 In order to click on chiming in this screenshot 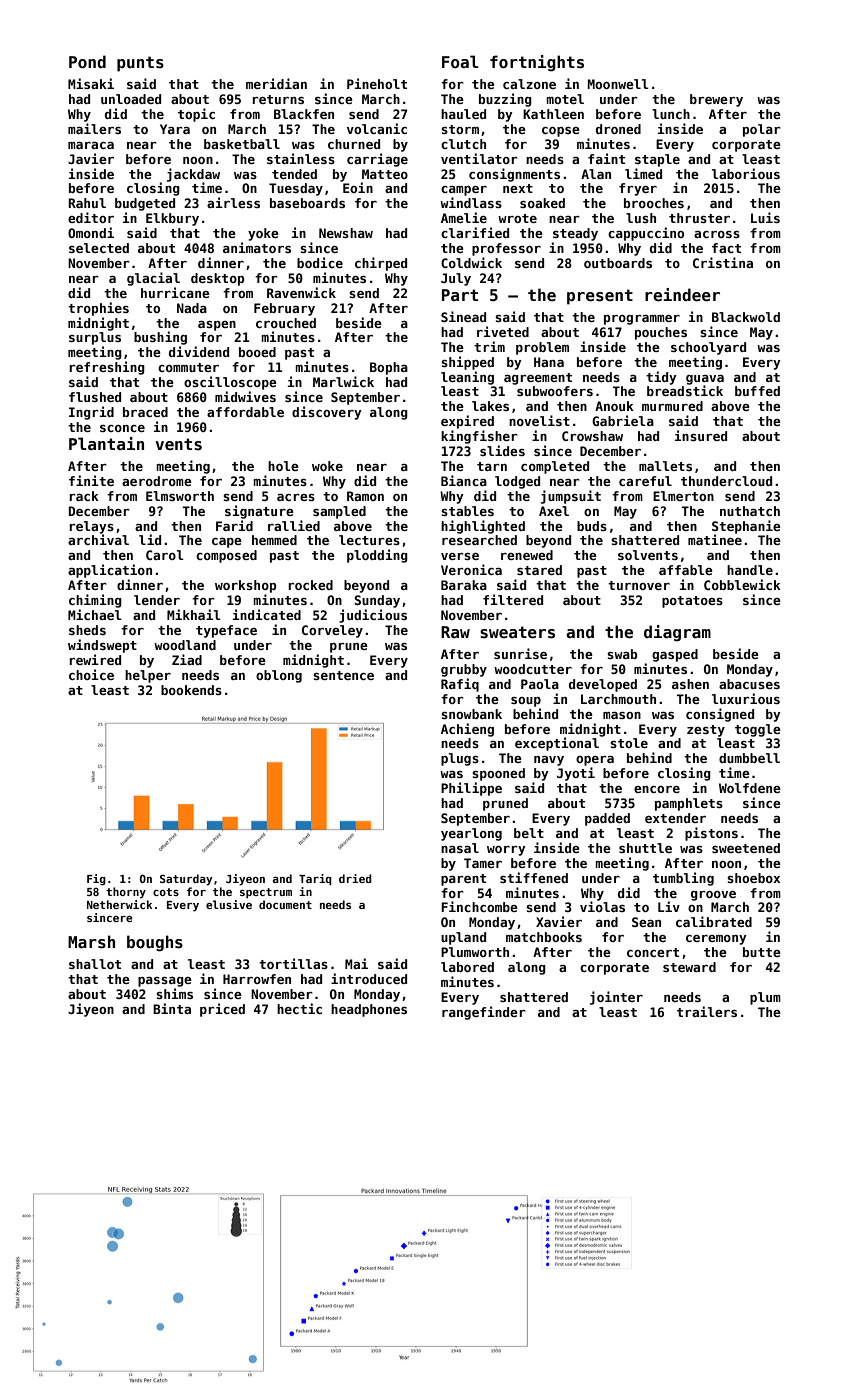, I will do `click(95, 601)`.
